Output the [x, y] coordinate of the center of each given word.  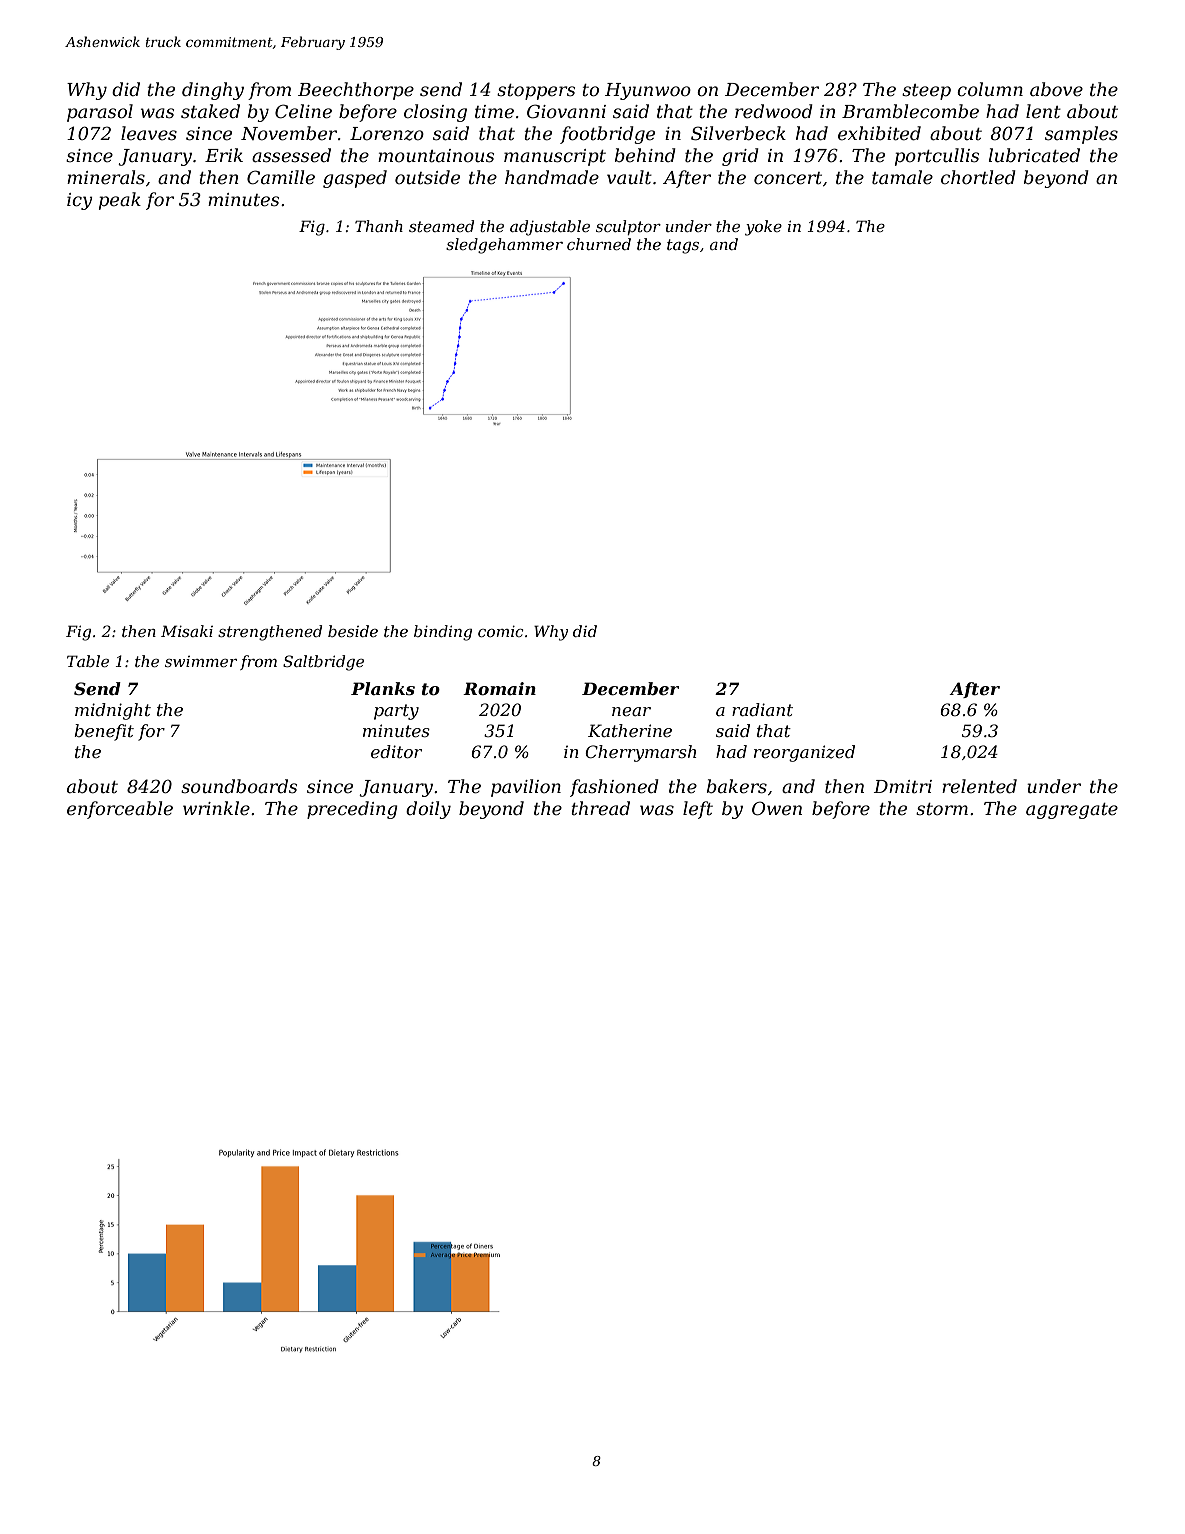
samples [1081, 135]
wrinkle [216, 808]
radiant [762, 709]
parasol [100, 113]
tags [683, 246]
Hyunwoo [648, 91]
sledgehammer [504, 246]
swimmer [201, 661]
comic [501, 631]
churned [599, 244]
